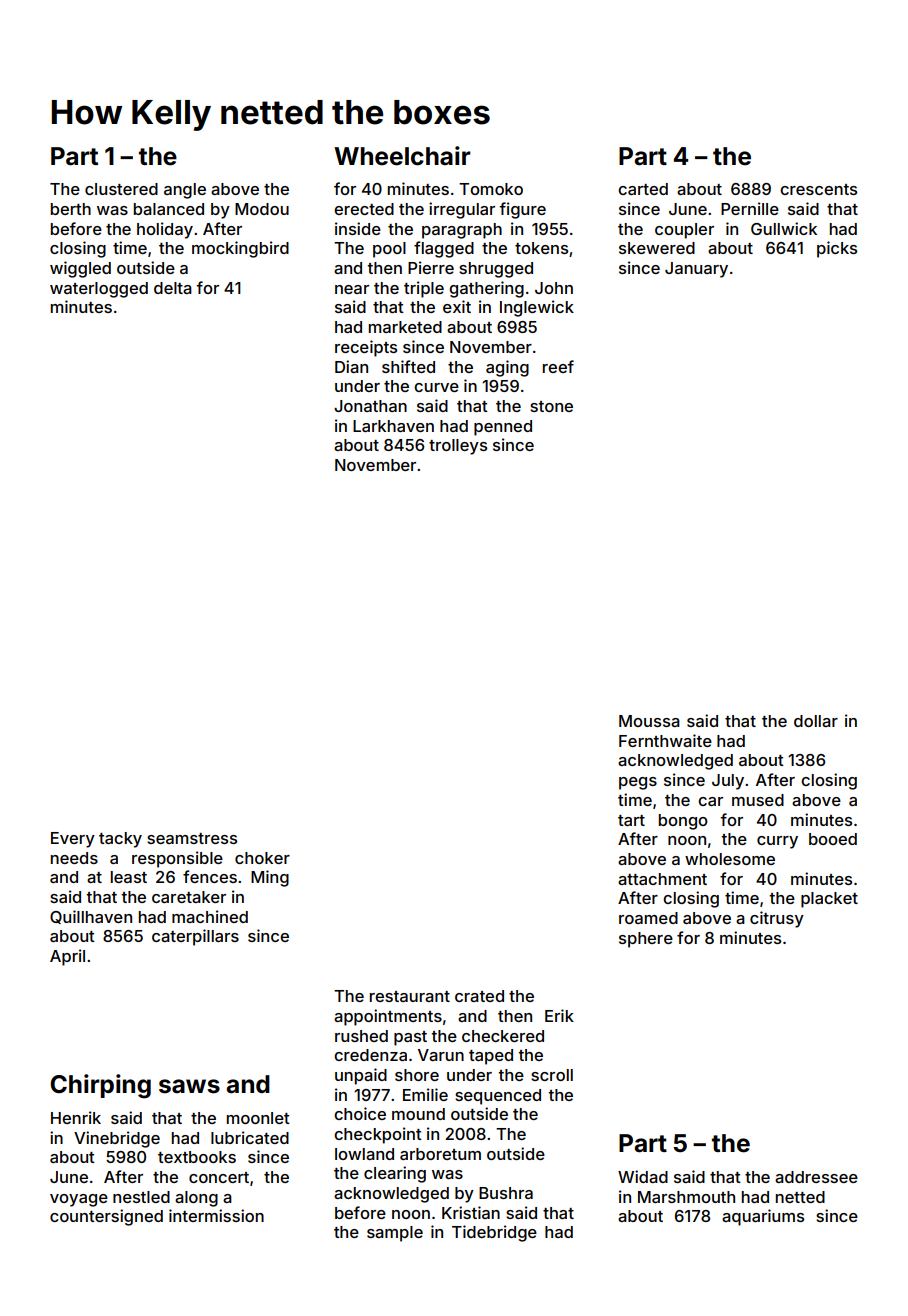 The image size is (908, 1316). Describe the element at coordinates (728, 782) in the document. I see `July` at that location.
